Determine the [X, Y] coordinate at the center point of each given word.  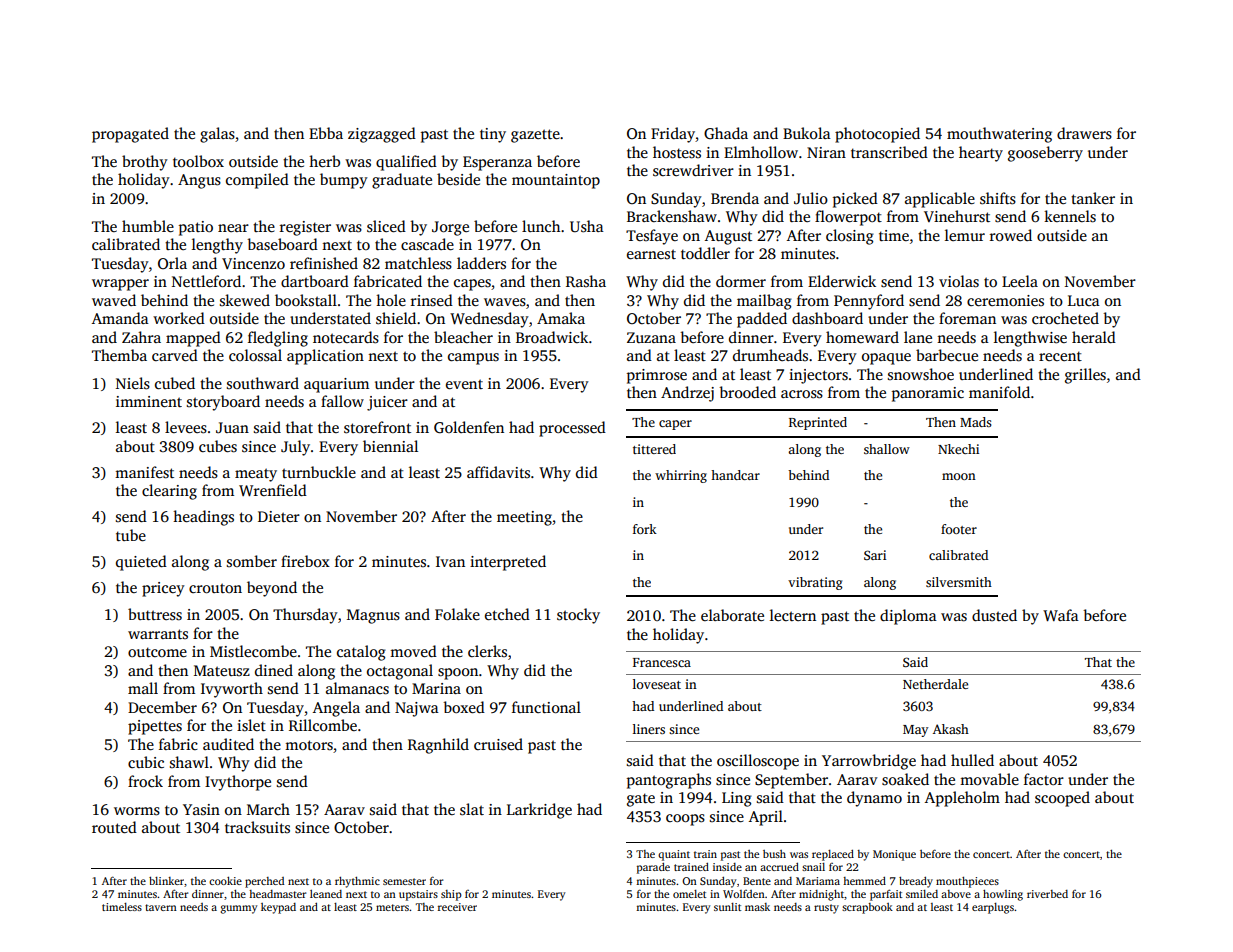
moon [959, 476]
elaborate [732, 615]
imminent [149, 401]
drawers [1084, 133]
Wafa [1061, 615]
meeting [524, 518]
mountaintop [556, 181]
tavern [161, 907]
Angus [199, 181]
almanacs [357, 688]
